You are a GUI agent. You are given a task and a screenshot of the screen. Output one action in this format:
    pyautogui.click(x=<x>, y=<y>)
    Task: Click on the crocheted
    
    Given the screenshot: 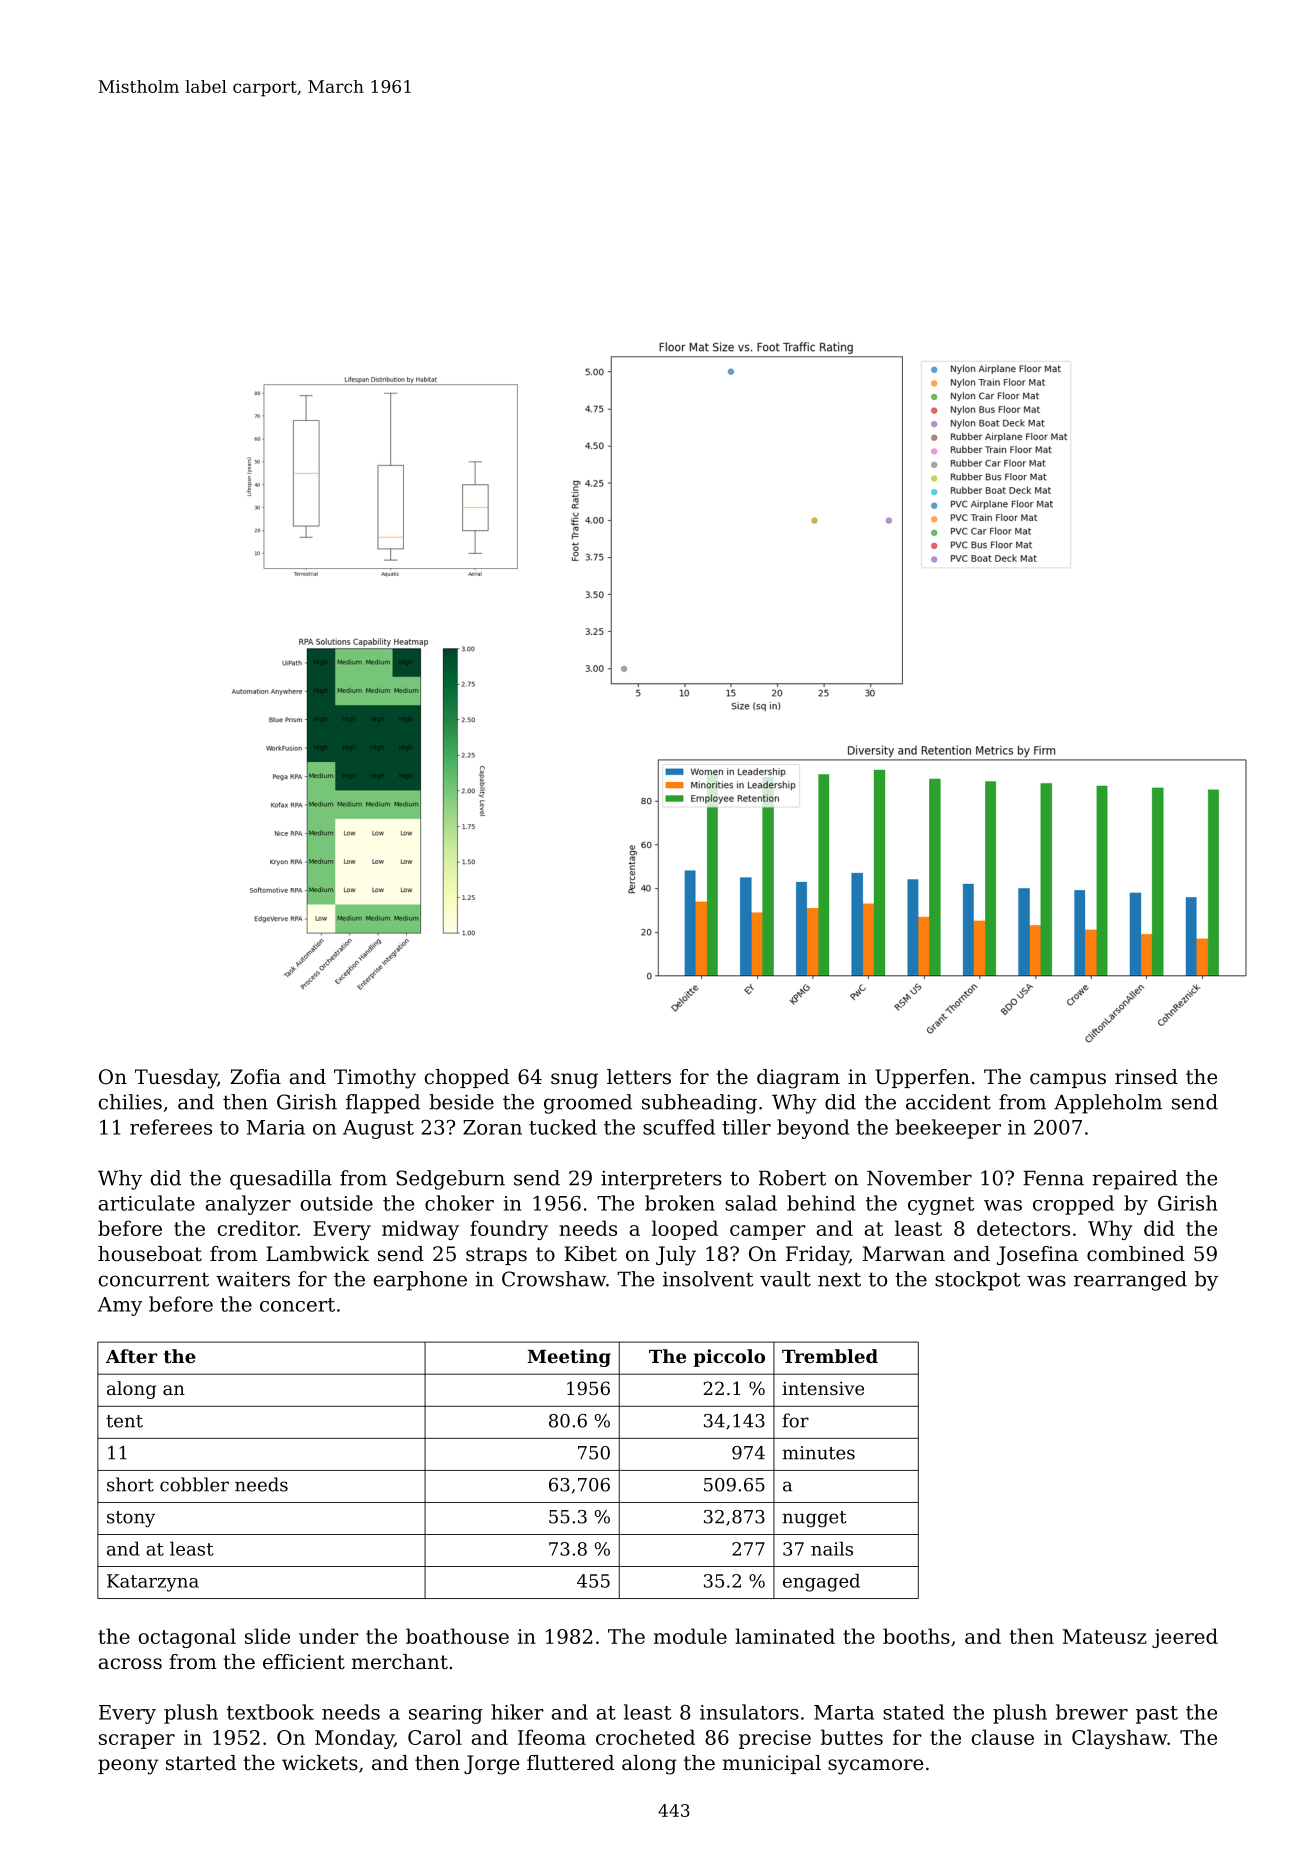 What is the action you would take?
    pyautogui.click(x=645, y=1737)
